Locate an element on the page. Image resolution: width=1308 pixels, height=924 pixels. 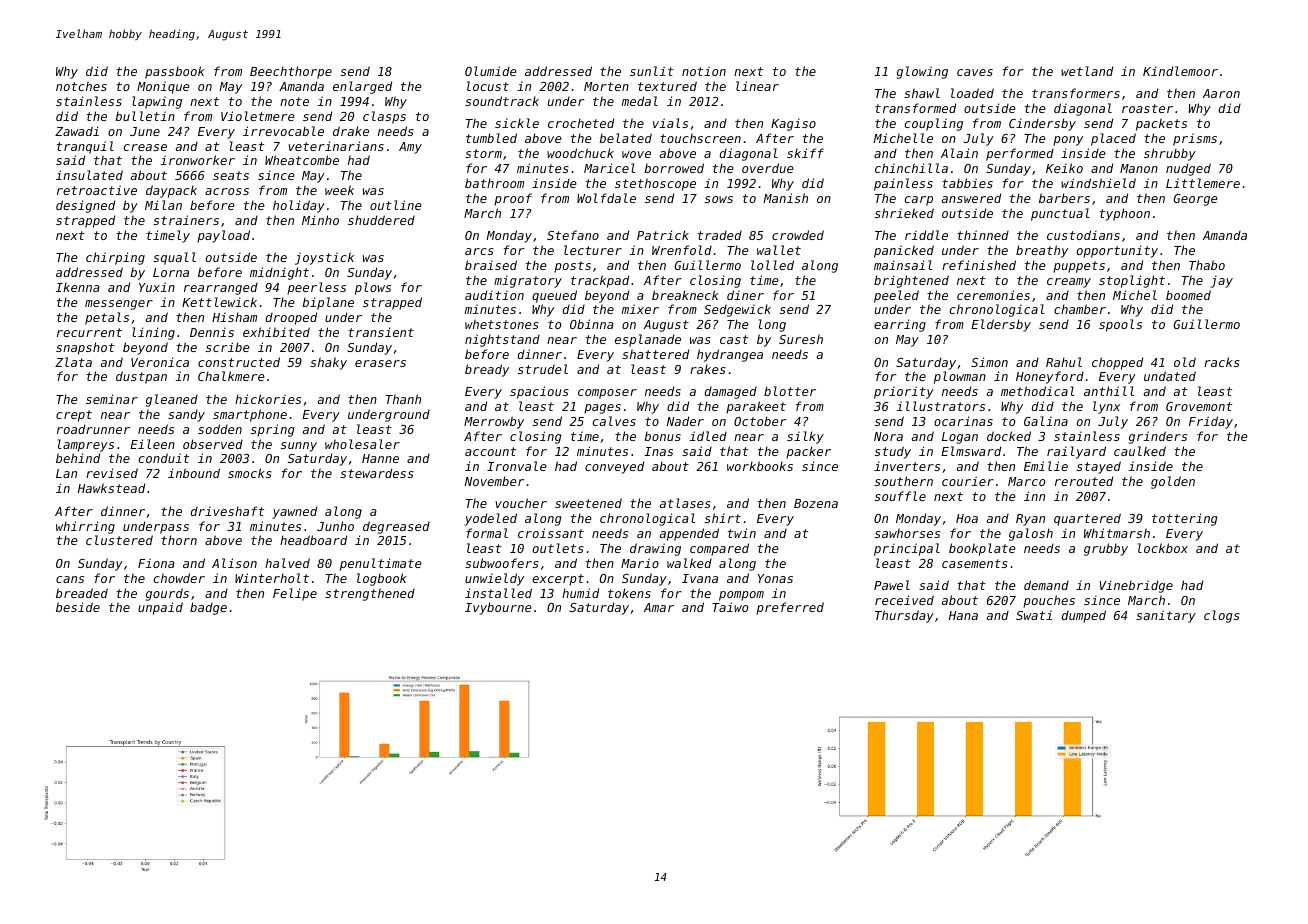
boomed is located at coordinates (1188, 295).
